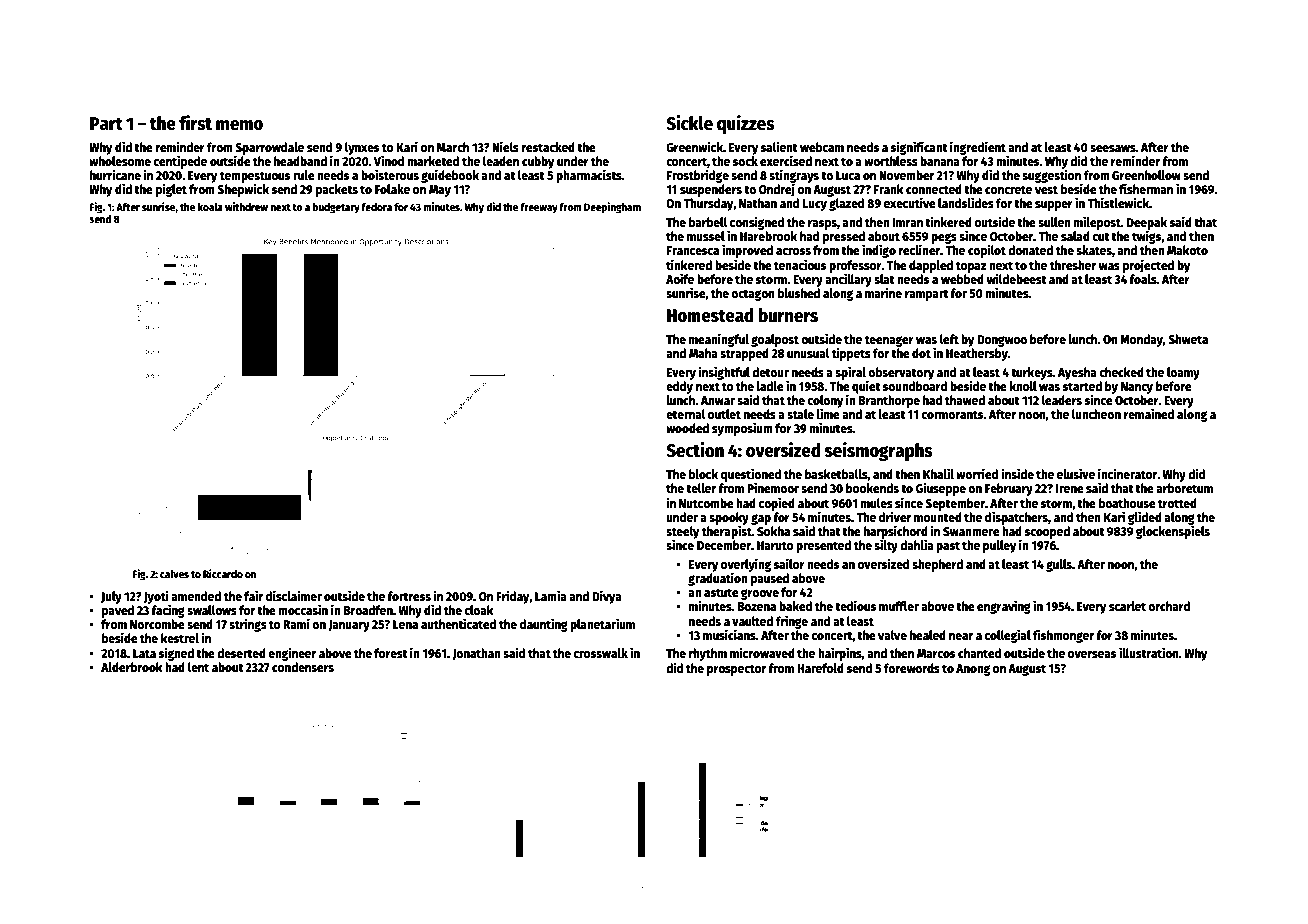  What do you see at coordinates (132, 667) in the page?
I see `Alderbrook` at bounding box center [132, 667].
